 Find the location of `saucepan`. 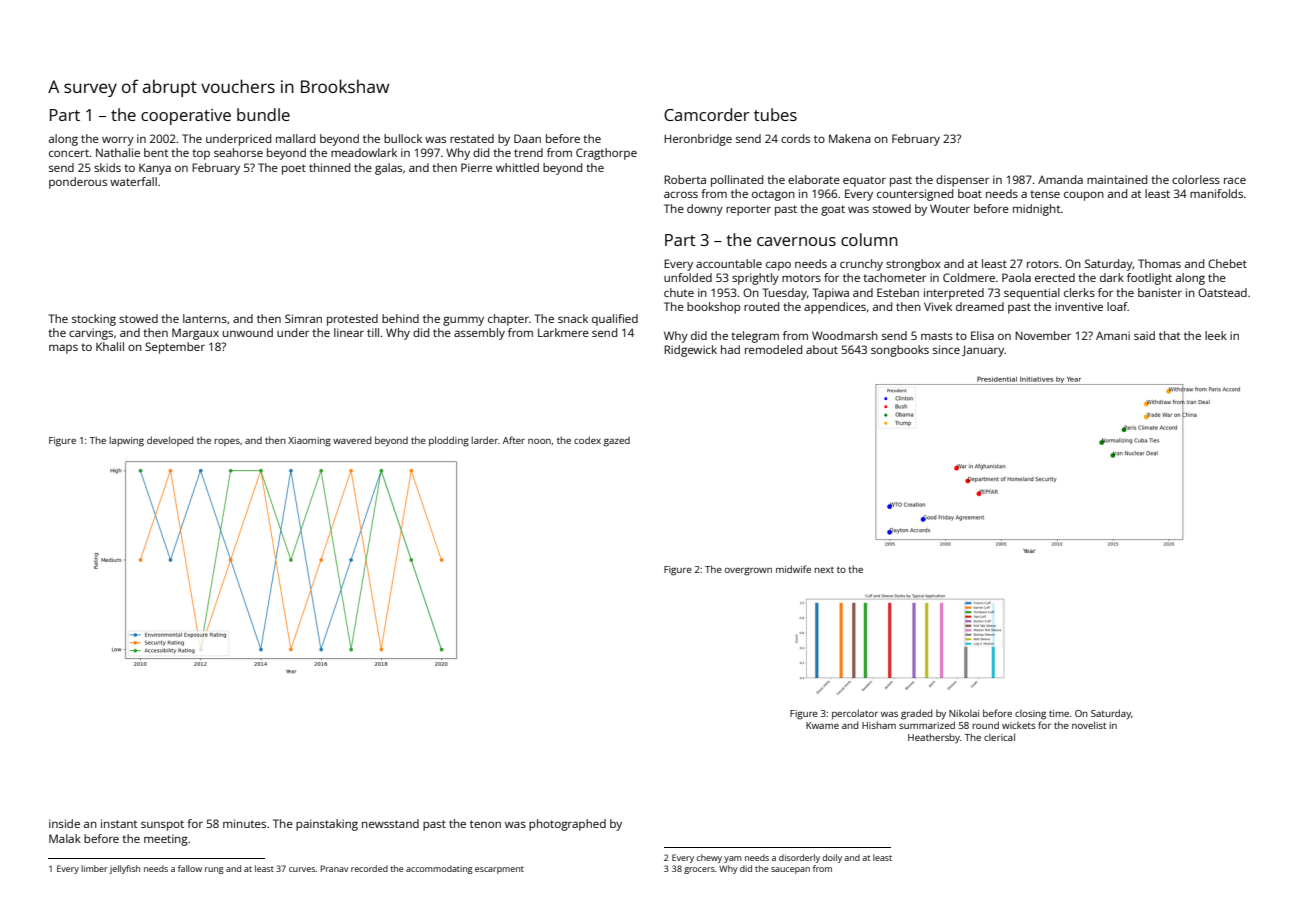

saucepan is located at coordinates (790, 870).
